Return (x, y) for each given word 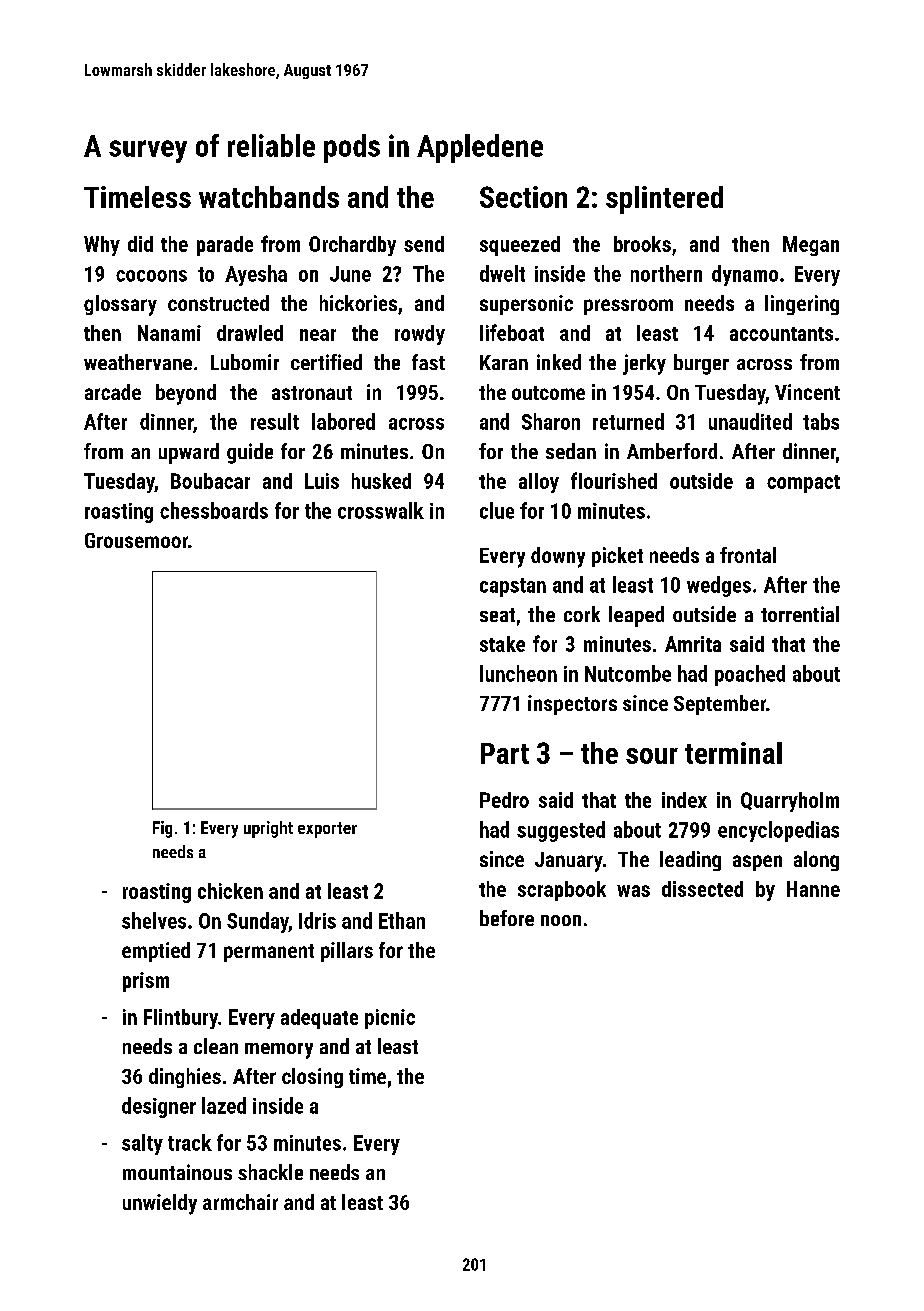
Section (523, 197)
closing (312, 1078)
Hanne (813, 889)
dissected (702, 889)
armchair (240, 1202)
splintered (664, 200)
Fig (162, 829)
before (507, 918)
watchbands (269, 197)
